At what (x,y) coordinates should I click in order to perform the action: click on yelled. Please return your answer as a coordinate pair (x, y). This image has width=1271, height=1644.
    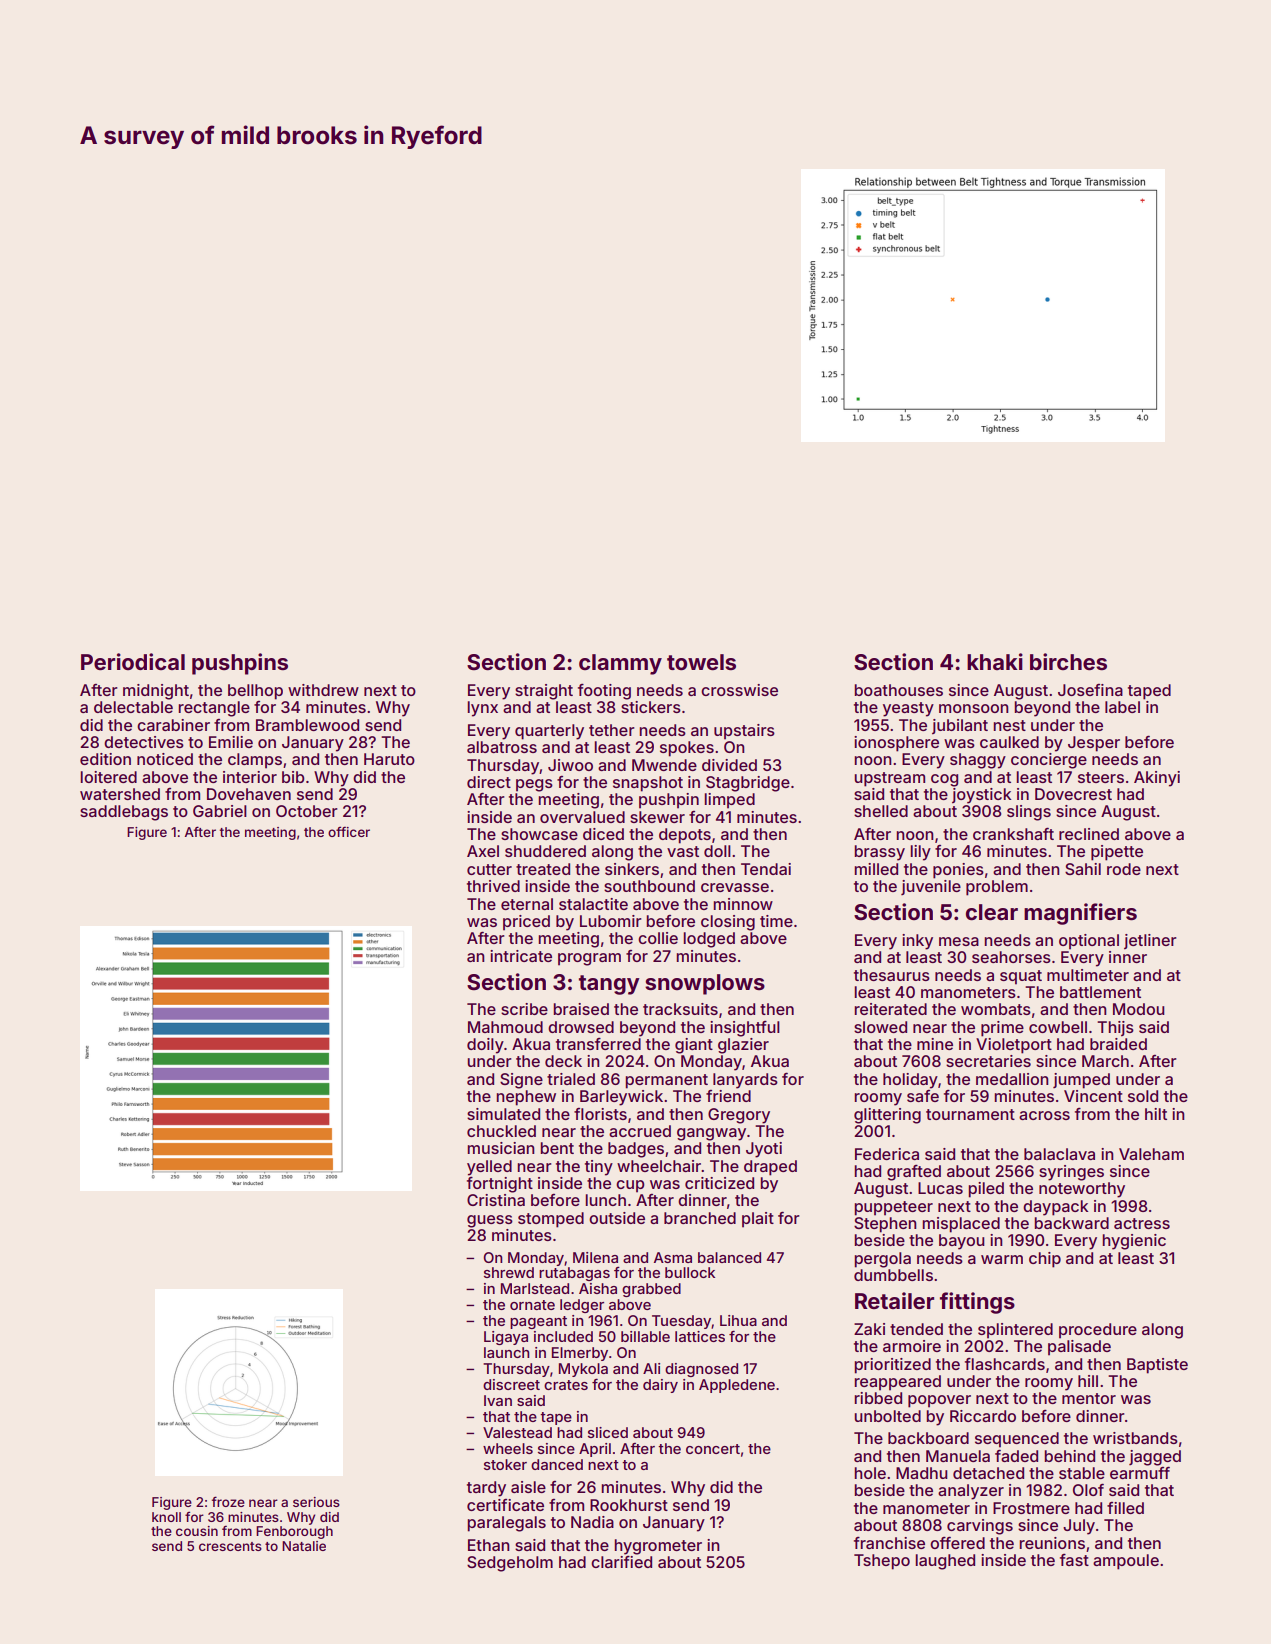
    Looking at the image, I should click on (489, 1168).
